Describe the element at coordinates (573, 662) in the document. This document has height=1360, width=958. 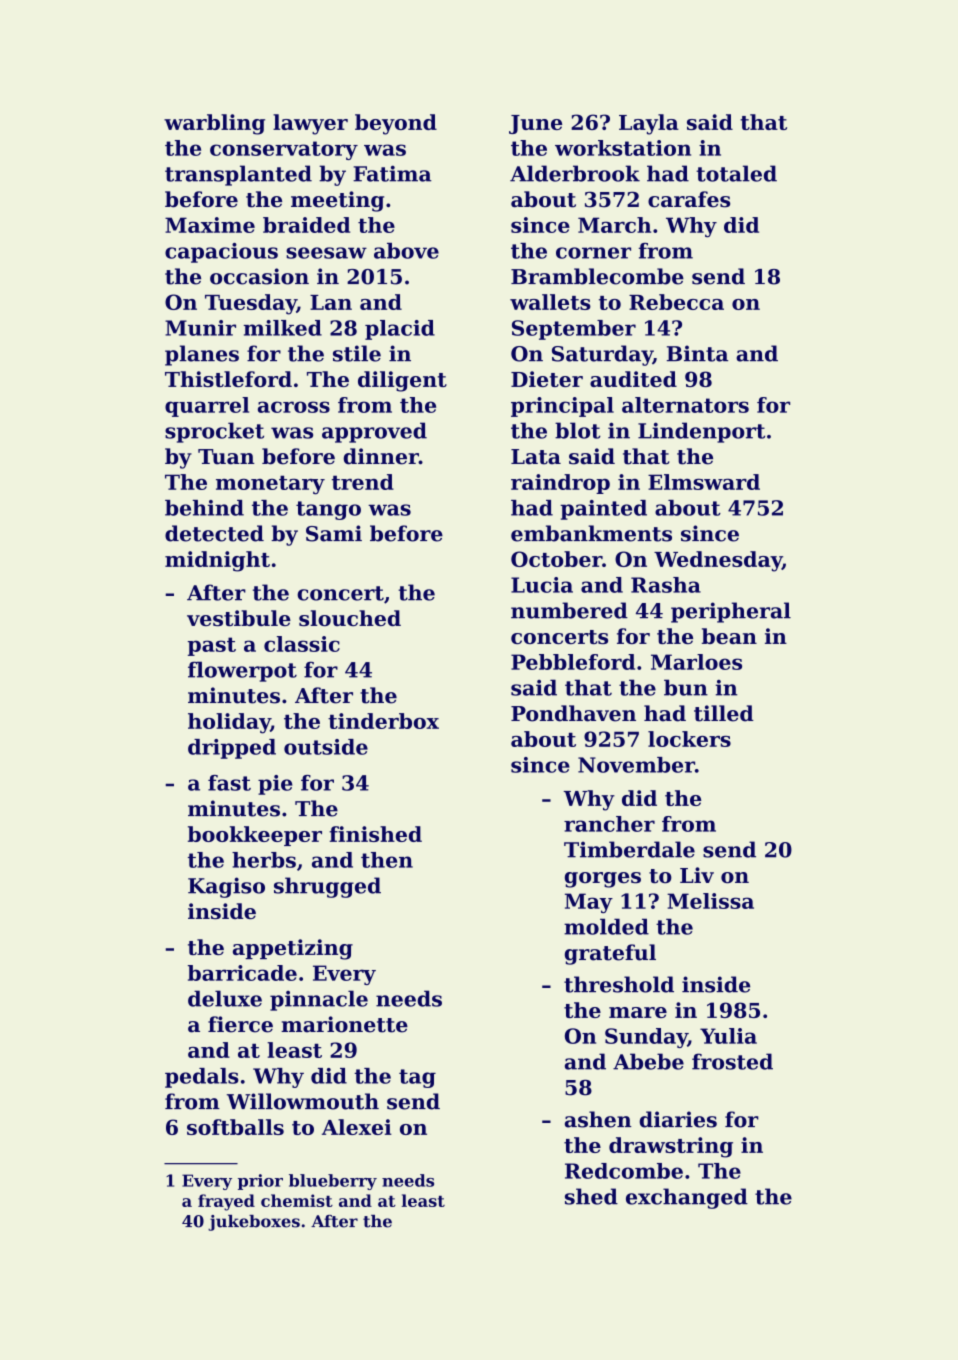
I see `Pebbleford` at that location.
